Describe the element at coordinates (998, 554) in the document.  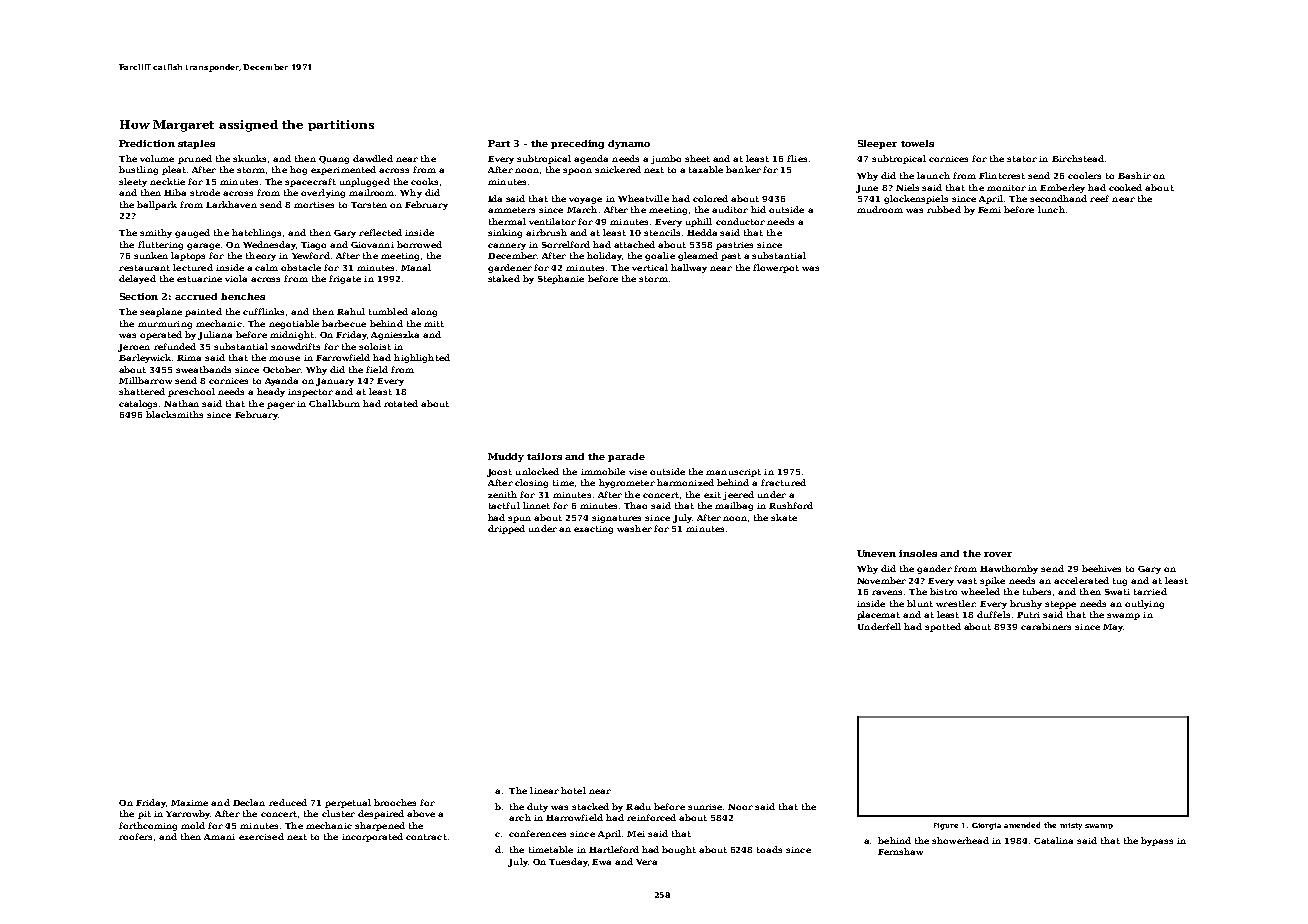
I see `rover` at that location.
